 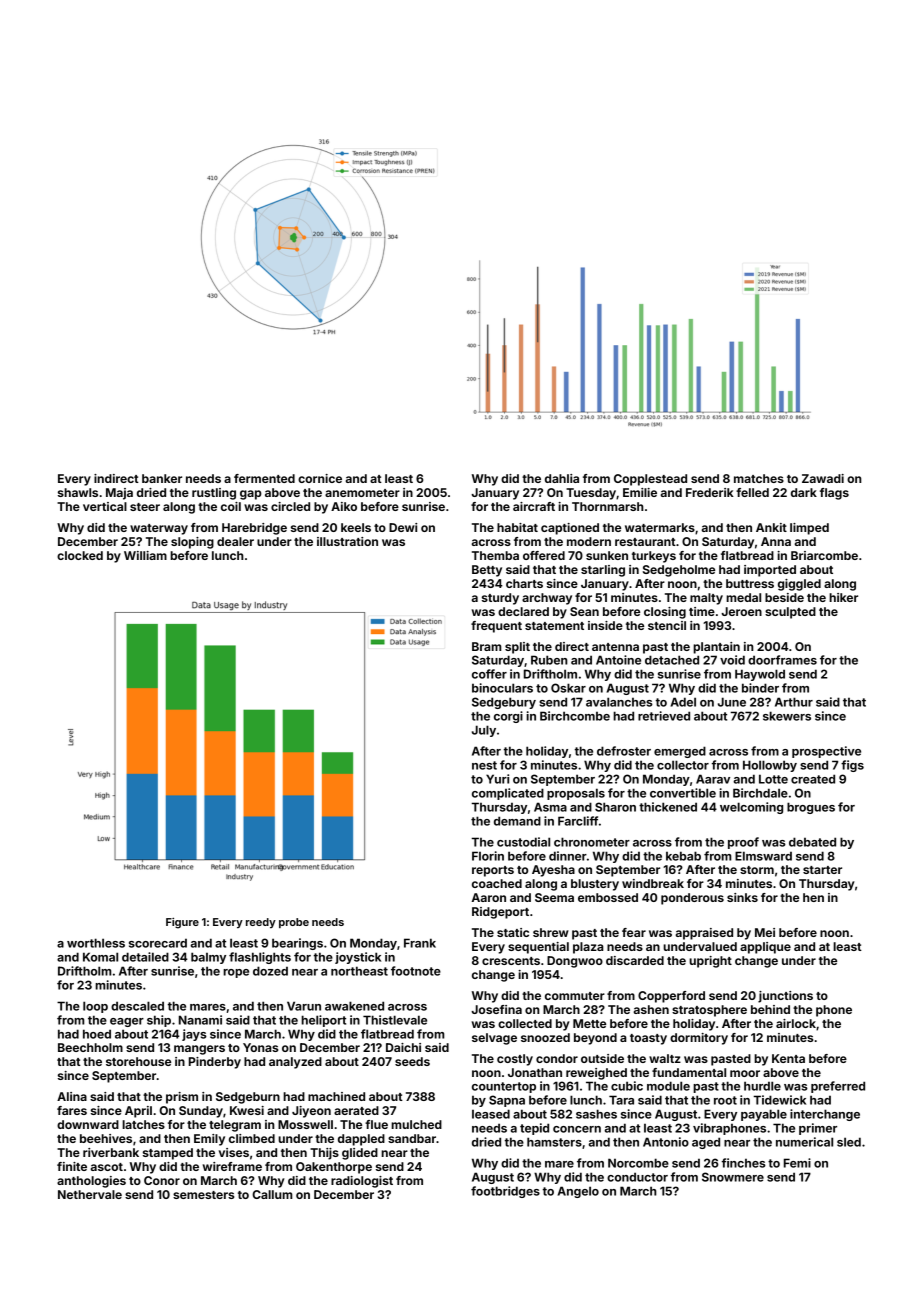 What do you see at coordinates (320, 478) in the page?
I see `cornice` at bounding box center [320, 478].
